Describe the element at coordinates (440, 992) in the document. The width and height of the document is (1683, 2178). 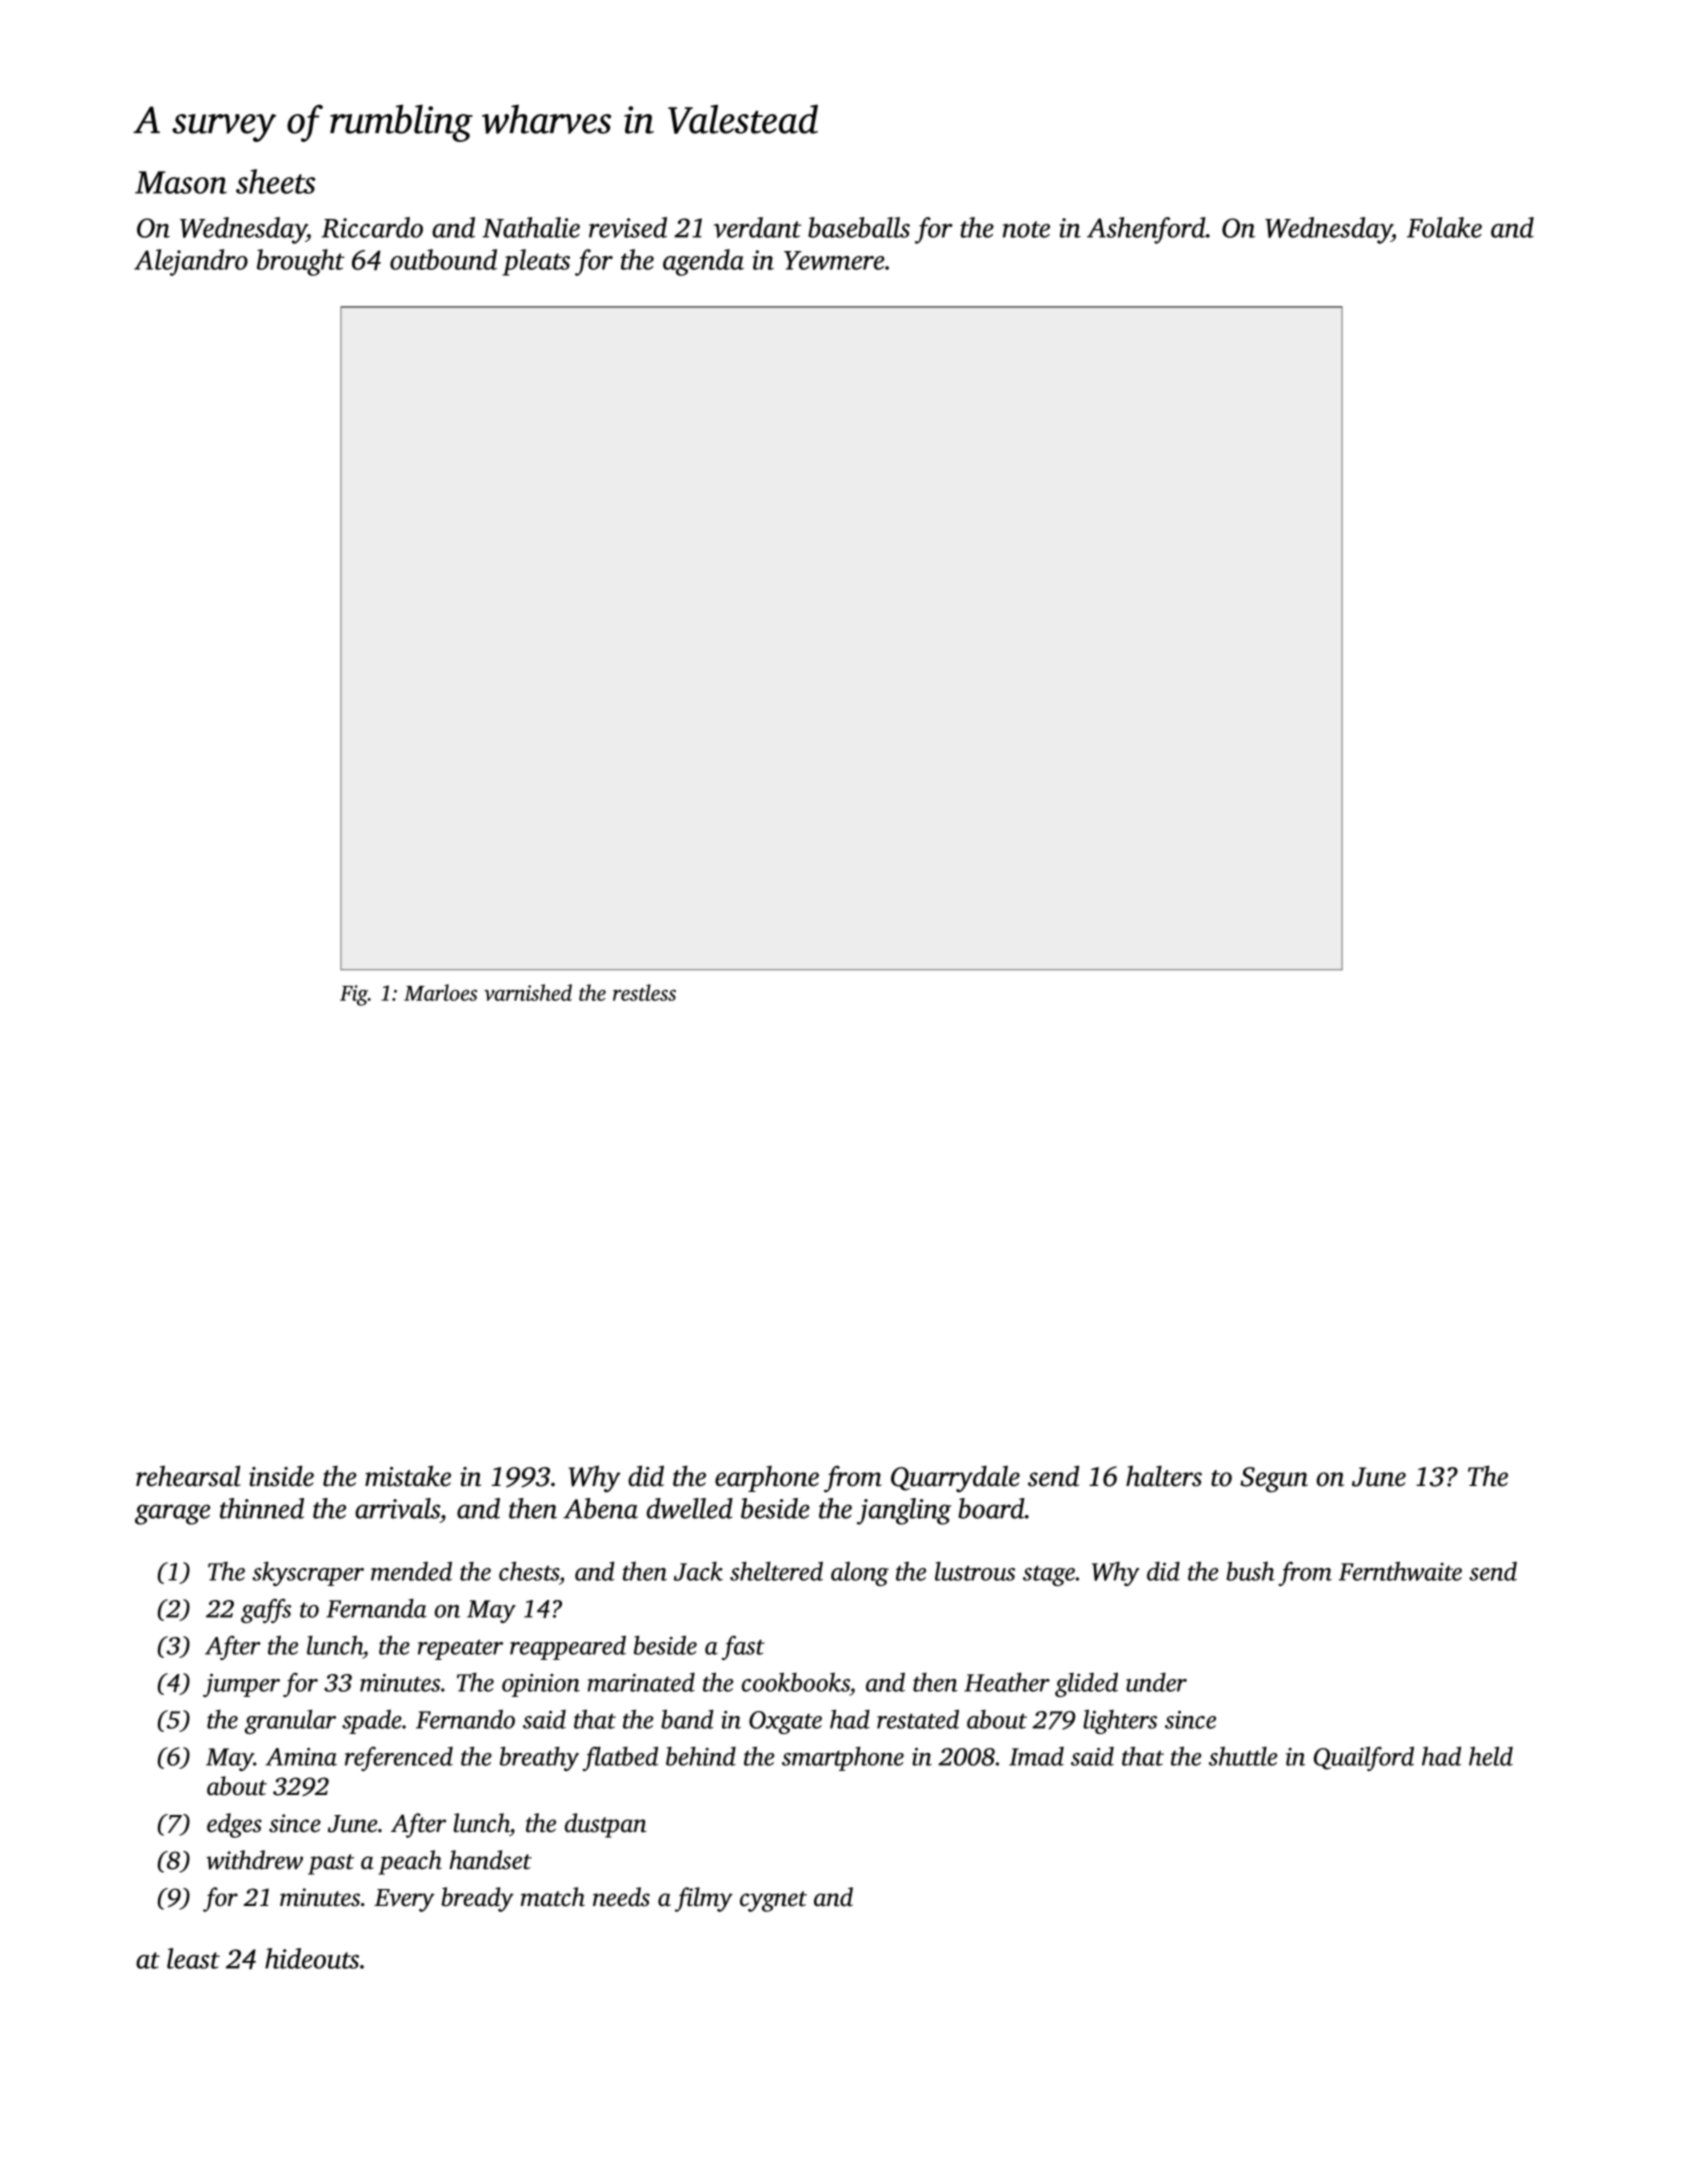
I see `Marloes` at that location.
